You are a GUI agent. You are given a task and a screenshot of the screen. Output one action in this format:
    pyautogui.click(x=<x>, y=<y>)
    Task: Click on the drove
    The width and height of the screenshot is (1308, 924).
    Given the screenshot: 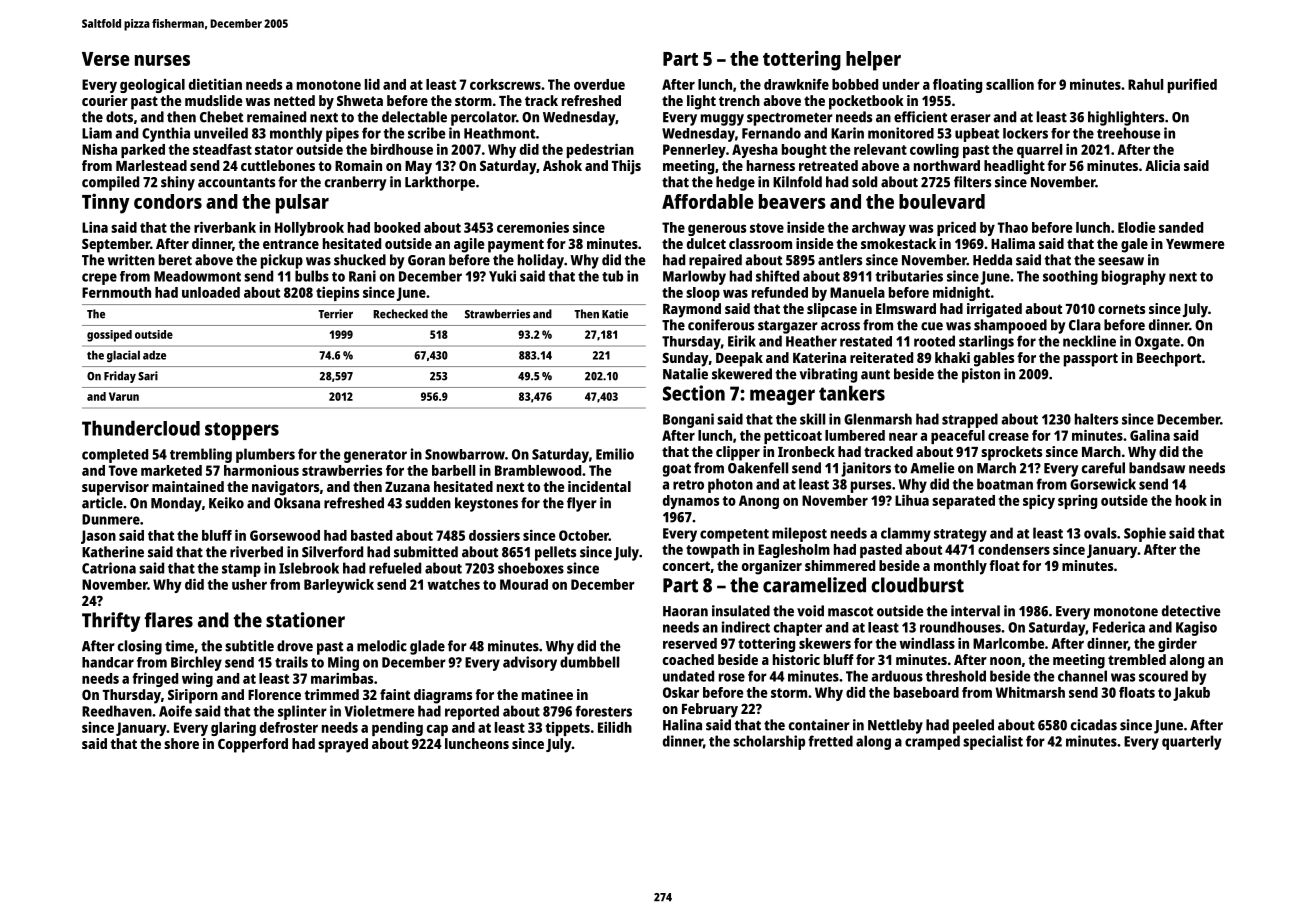 What is the action you would take?
    pyautogui.click(x=295, y=646)
